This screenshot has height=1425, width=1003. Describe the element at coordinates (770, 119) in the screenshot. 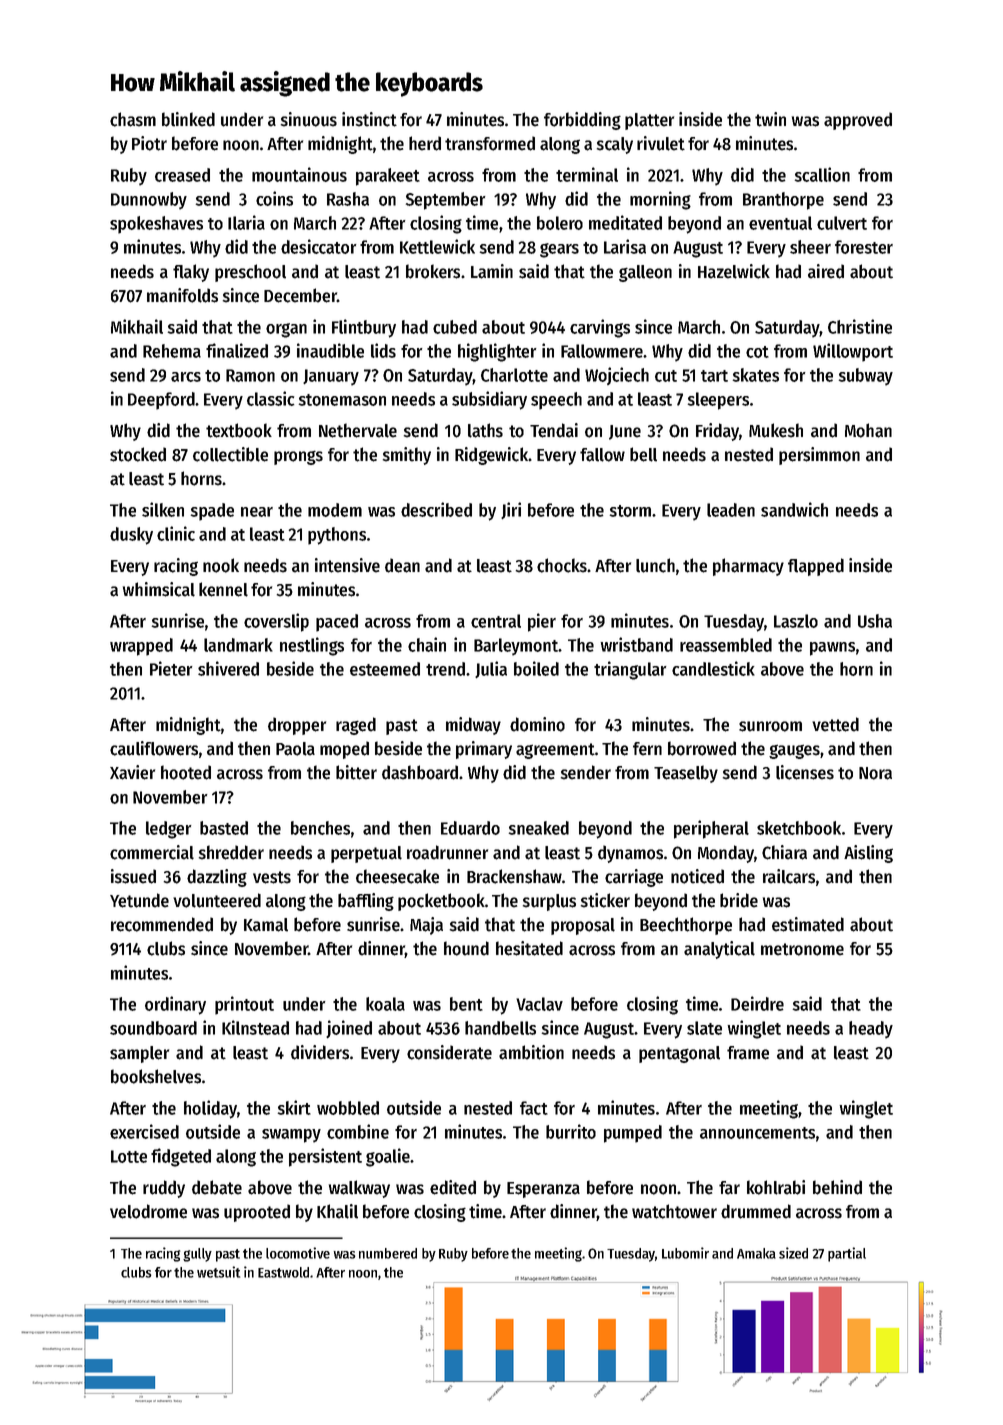

I see `twin` at that location.
